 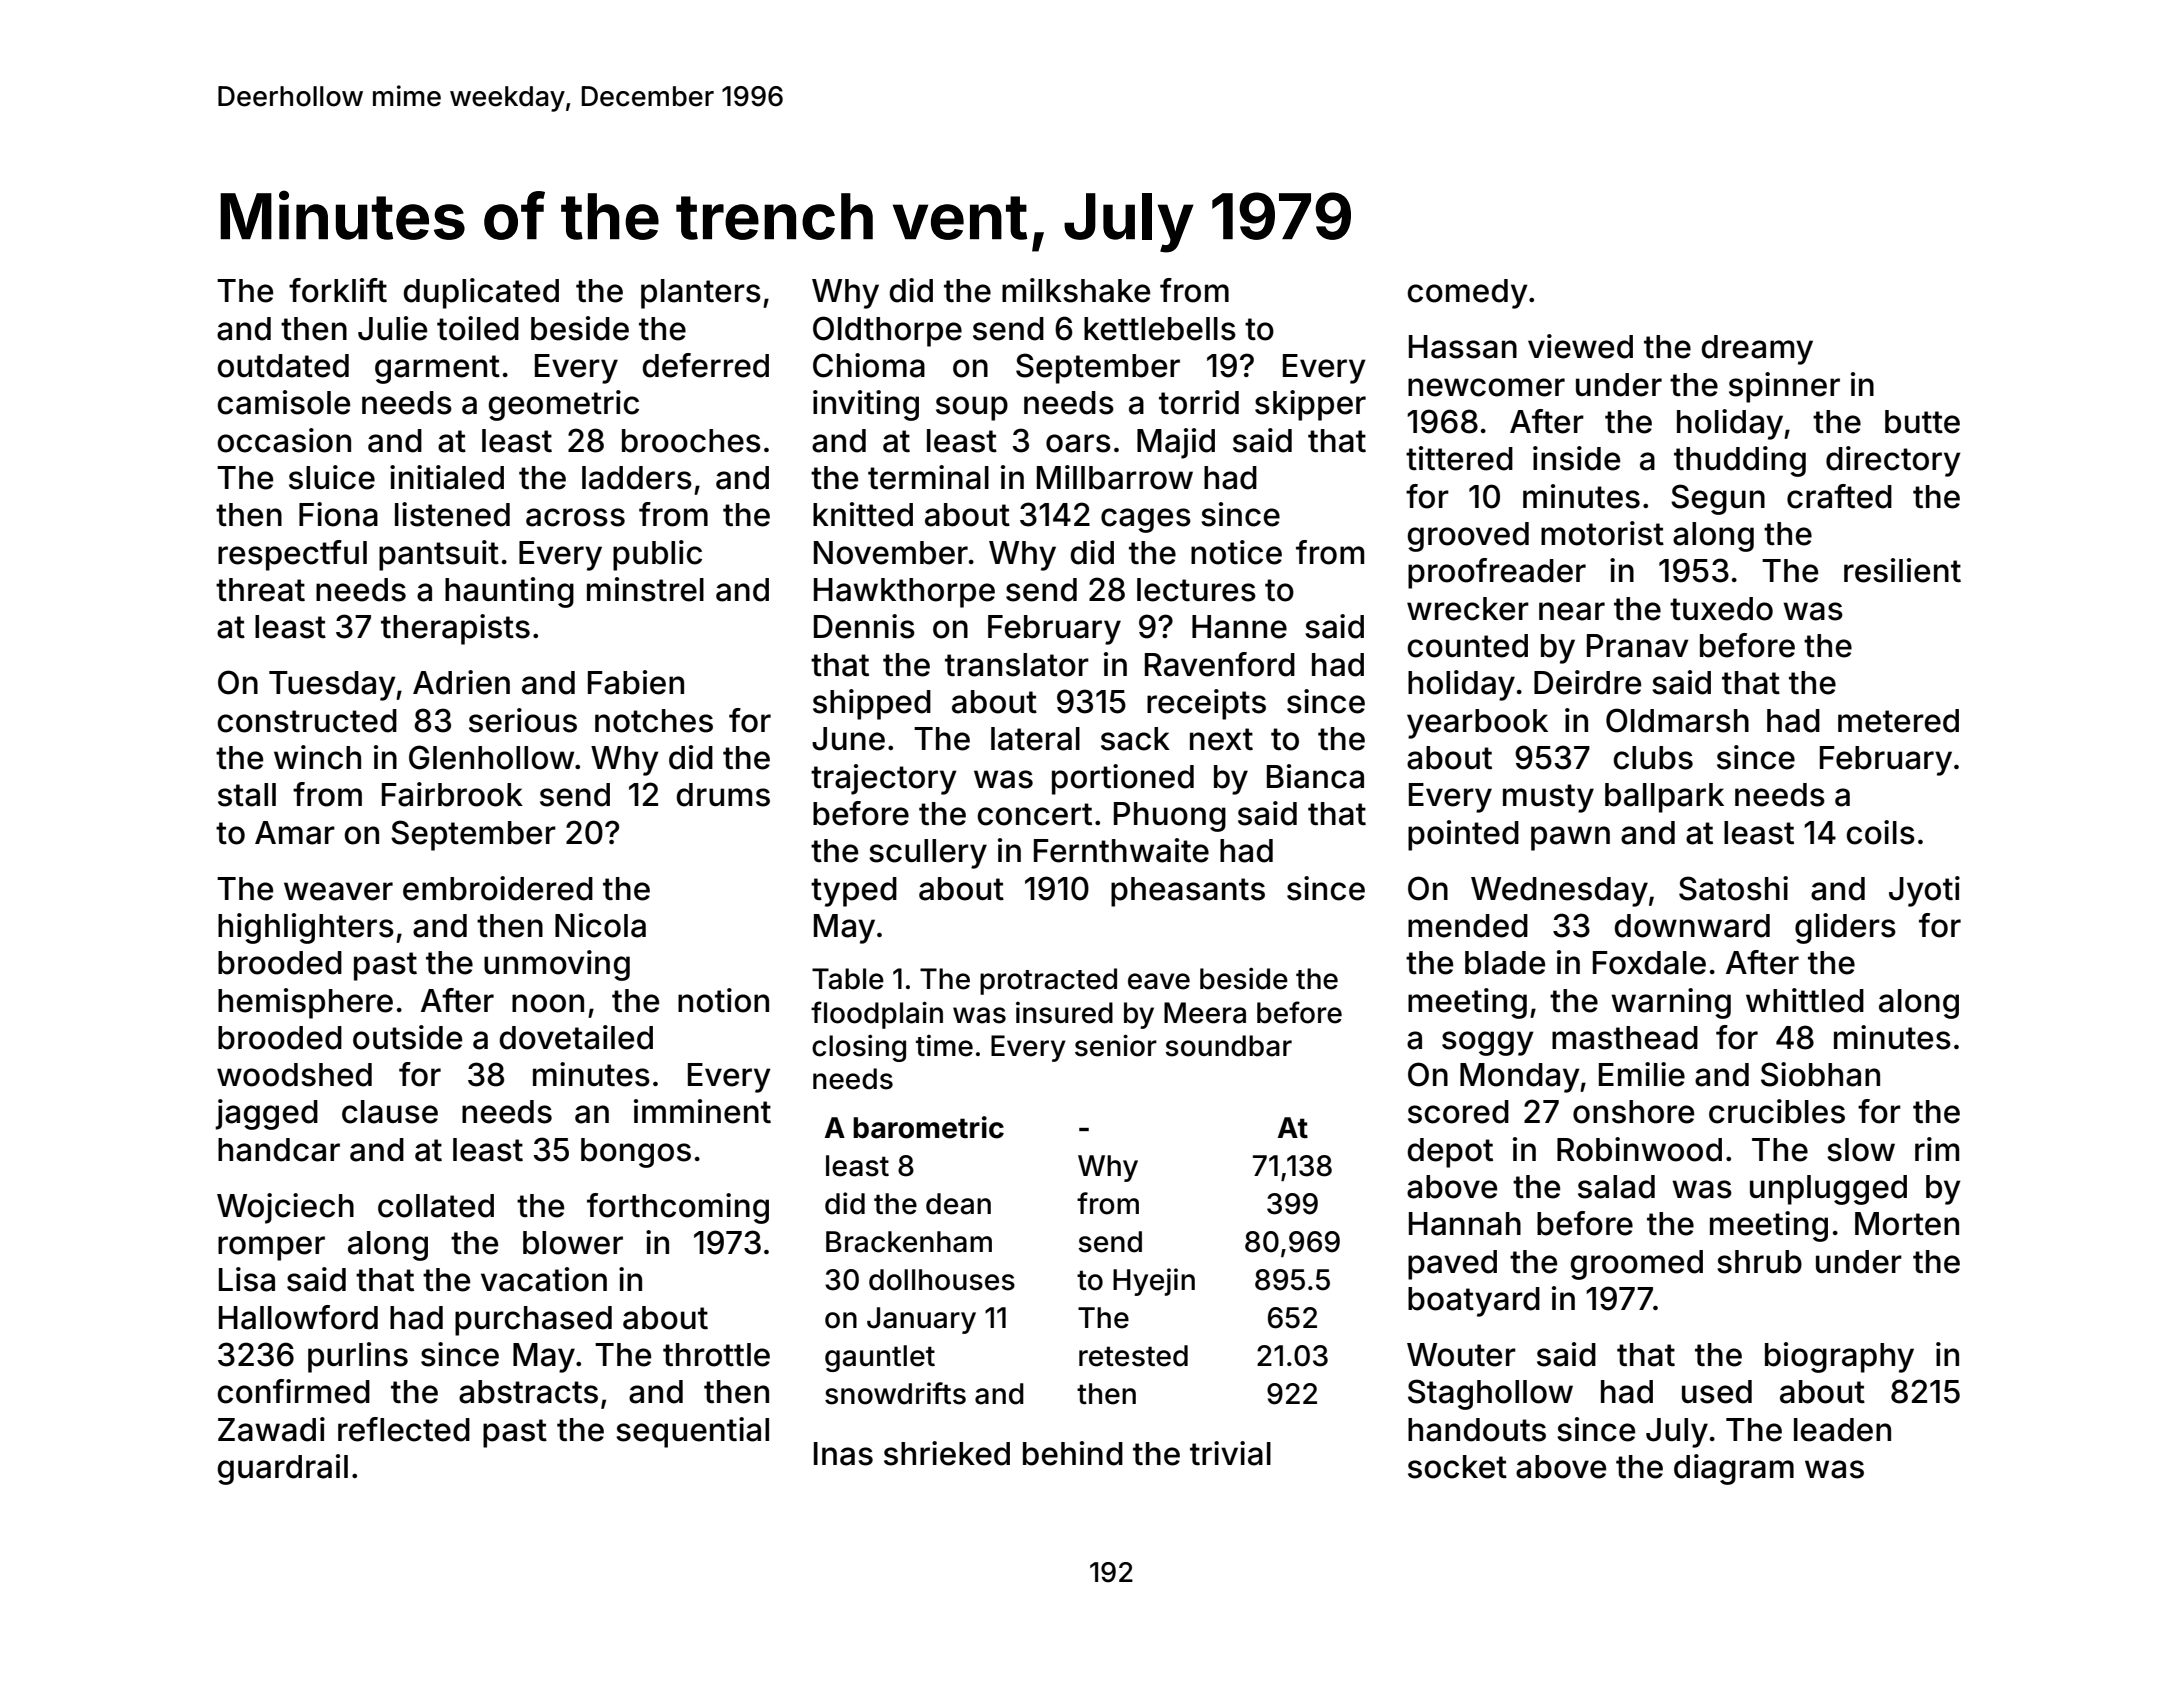 What do you see at coordinates (247, 1279) in the screenshot?
I see `Lisa` at bounding box center [247, 1279].
